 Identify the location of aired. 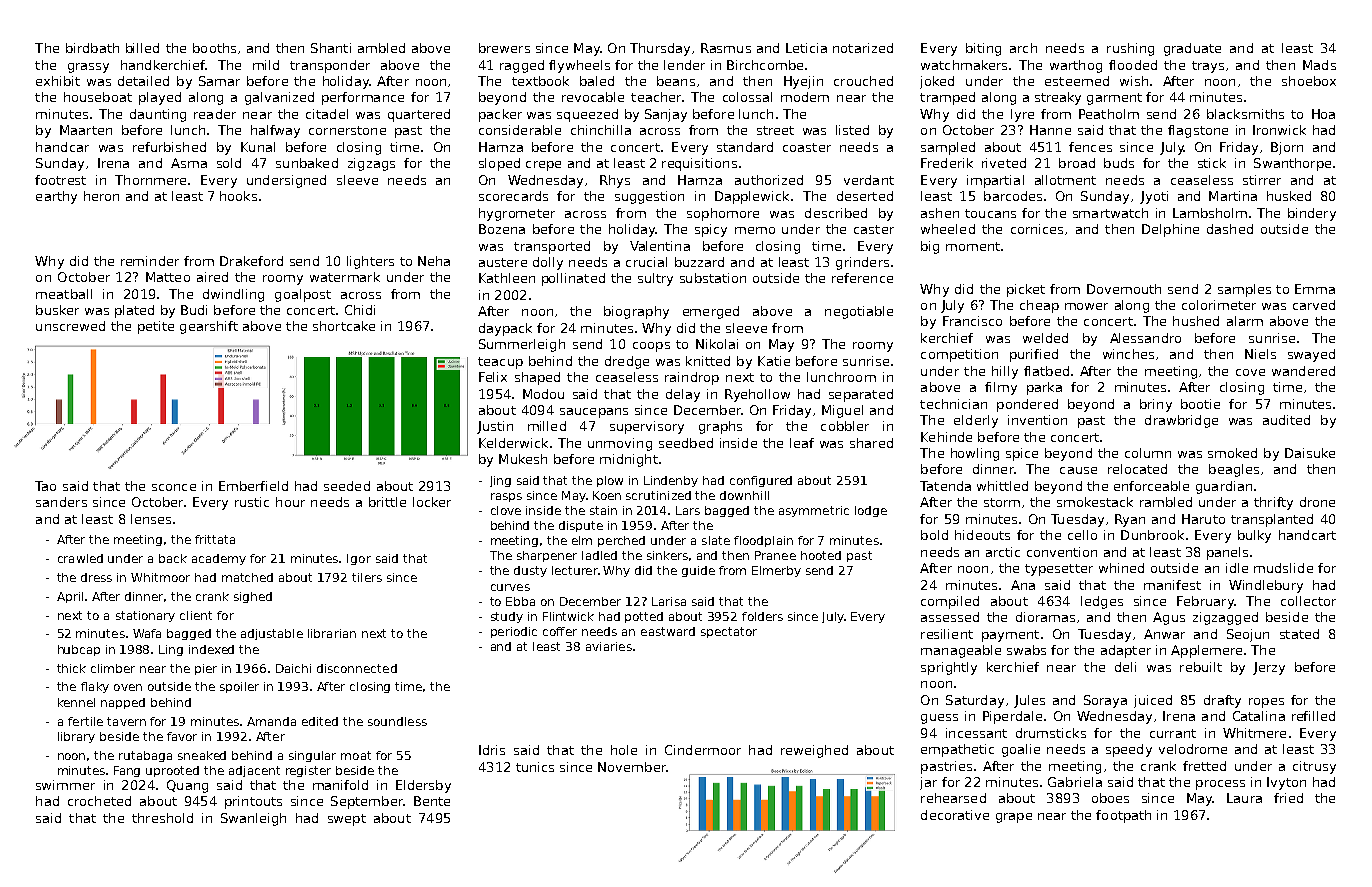
(212, 277).
